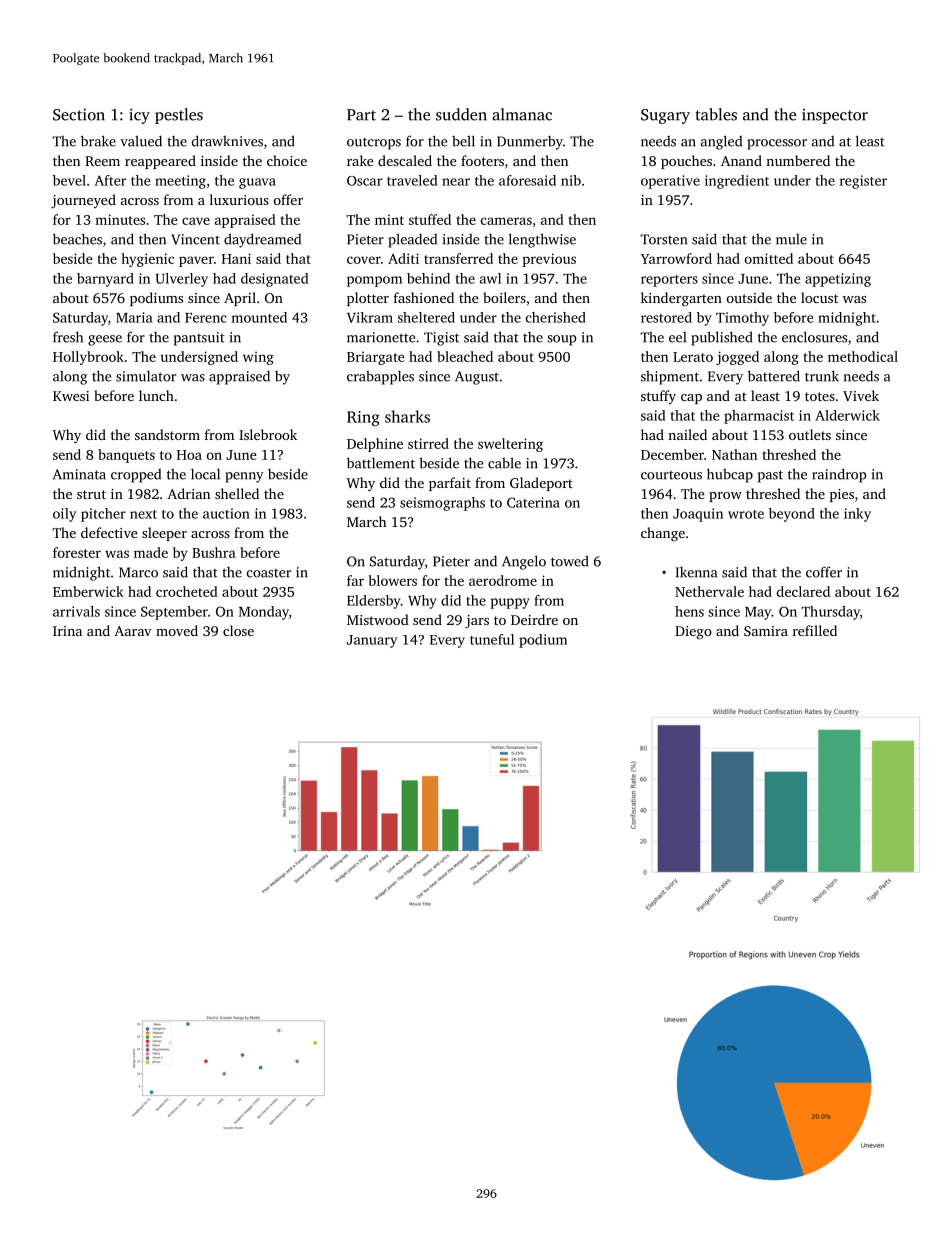 The height and width of the page is (1233, 952). Describe the element at coordinates (863, 182) in the page. I see `register` at that location.
